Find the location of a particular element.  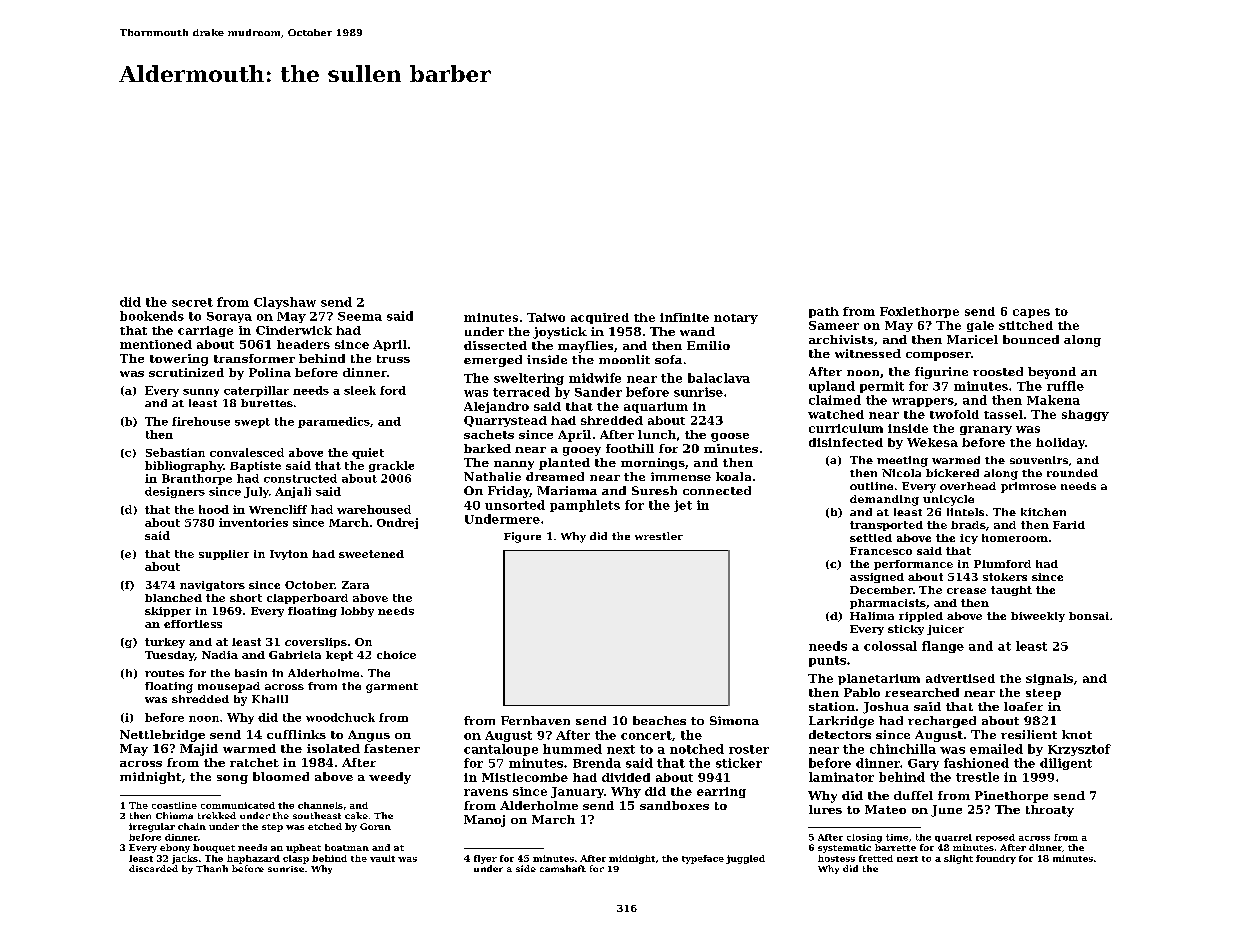

bonsai is located at coordinates (1089, 616).
